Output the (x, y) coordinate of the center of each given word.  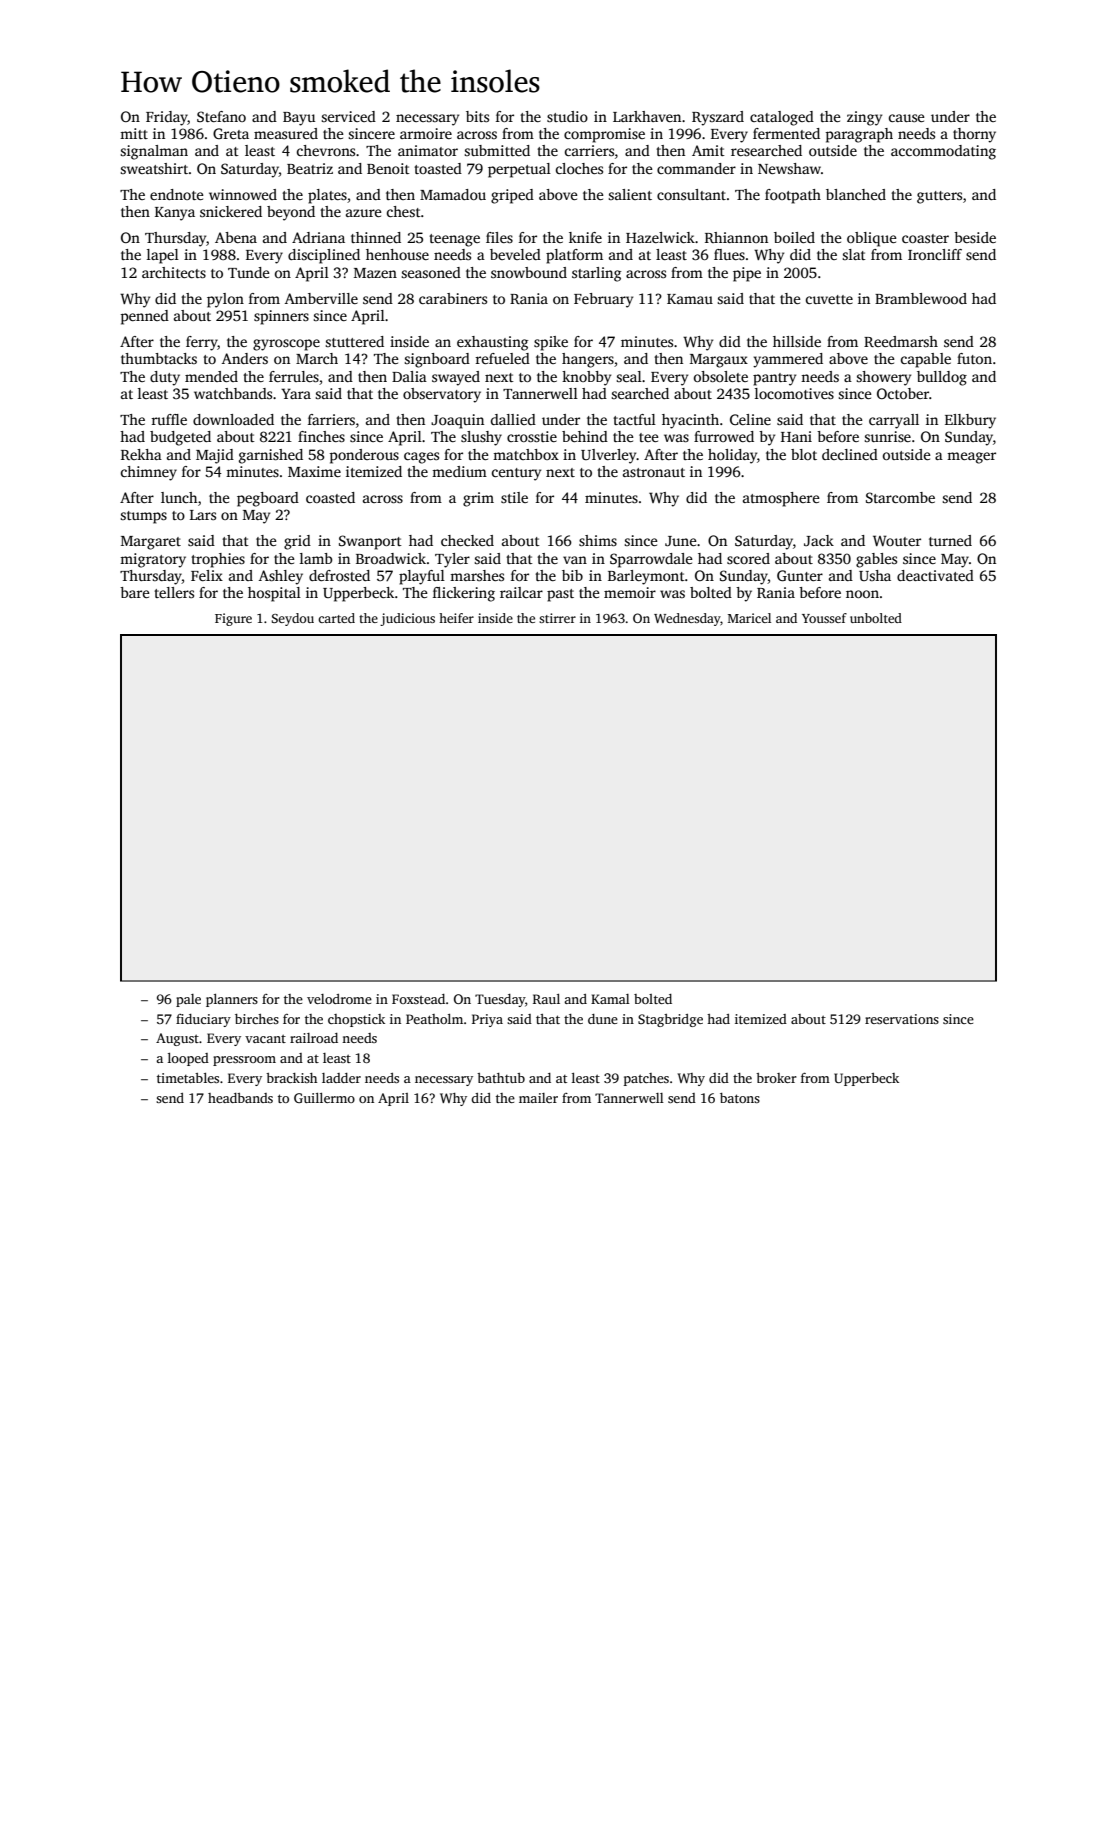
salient (630, 194)
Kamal (610, 999)
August (177, 1039)
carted (336, 618)
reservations (902, 1019)
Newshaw (789, 168)
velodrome (339, 999)
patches (646, 1079)
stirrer (557, 618)
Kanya (175, 214)
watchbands (233, 393)
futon (974, 358)
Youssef (824, 618)
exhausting (492, 343)
